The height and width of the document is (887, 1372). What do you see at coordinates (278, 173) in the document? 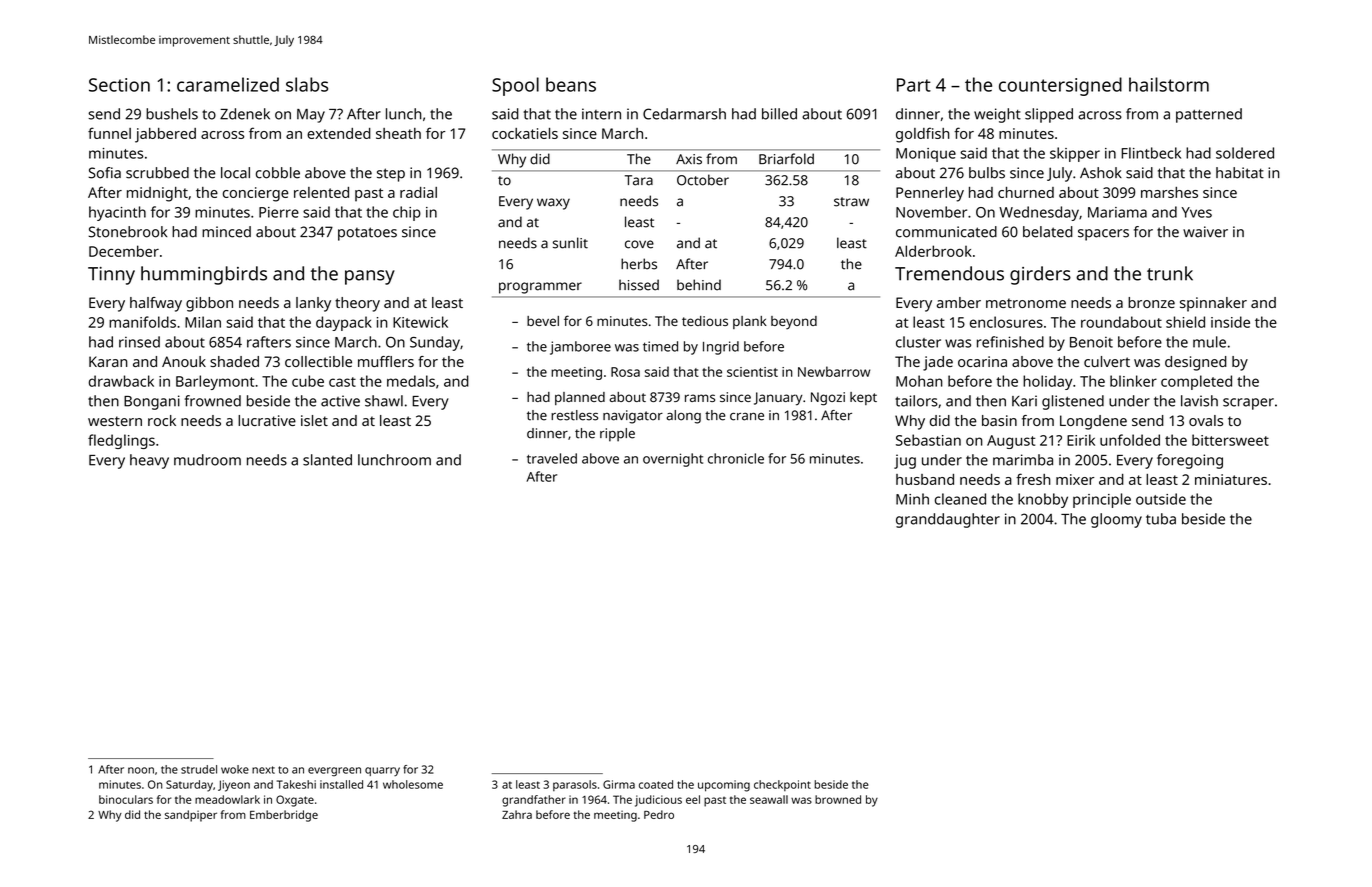
I see `cobble` at bounding box center [278, 173].
